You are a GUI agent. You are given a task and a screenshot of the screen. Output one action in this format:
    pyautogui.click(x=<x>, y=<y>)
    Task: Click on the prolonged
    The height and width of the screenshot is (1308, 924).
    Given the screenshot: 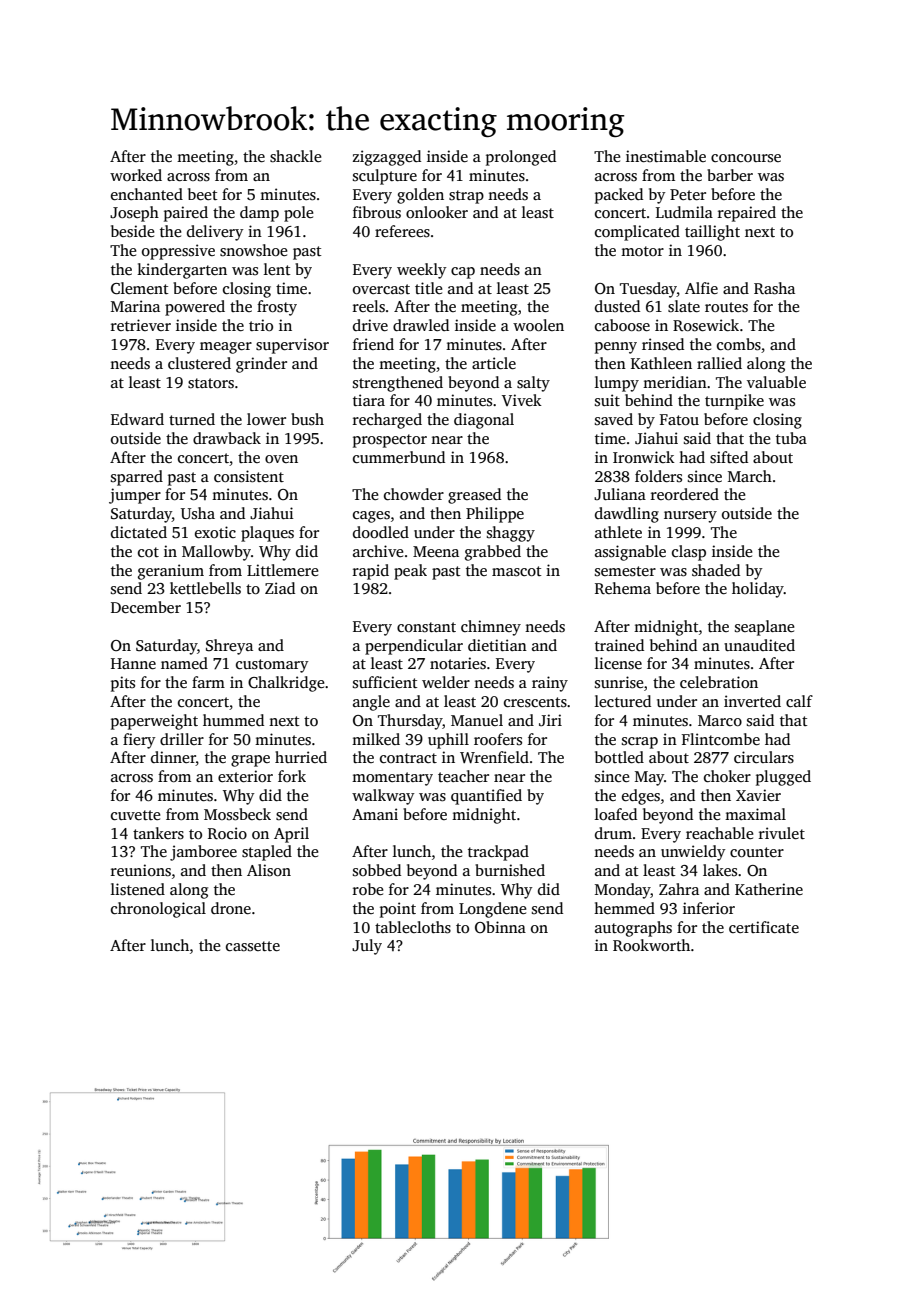 What is the action you would take?
    pyautogui.click(x=521, y=158)
